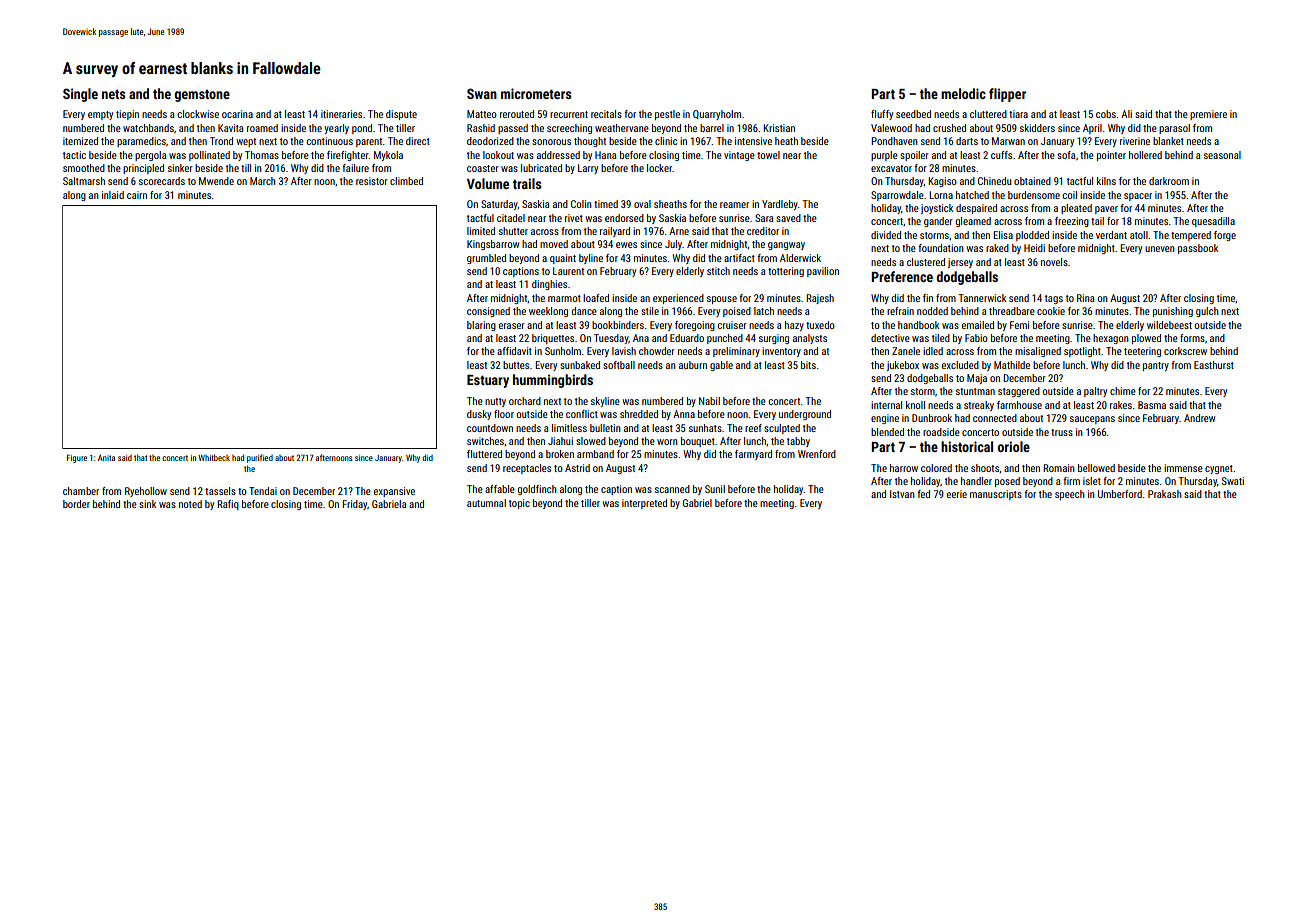  What do you see at coordinates (1007, 95) in the page?
I see `flipper` at bounding box center [1007, 95].
